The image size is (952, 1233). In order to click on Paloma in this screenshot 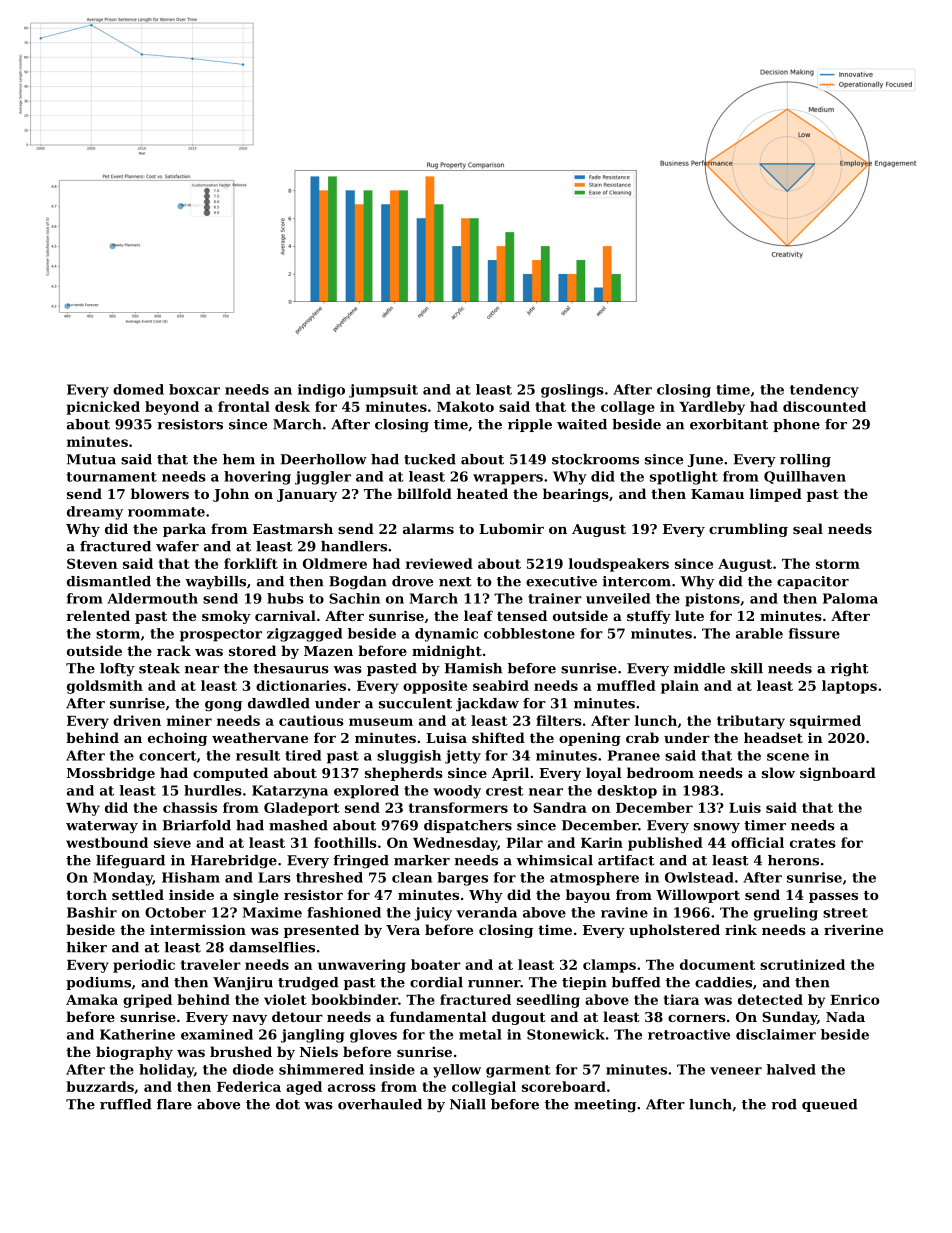, I will do `click(850, 598)`.
